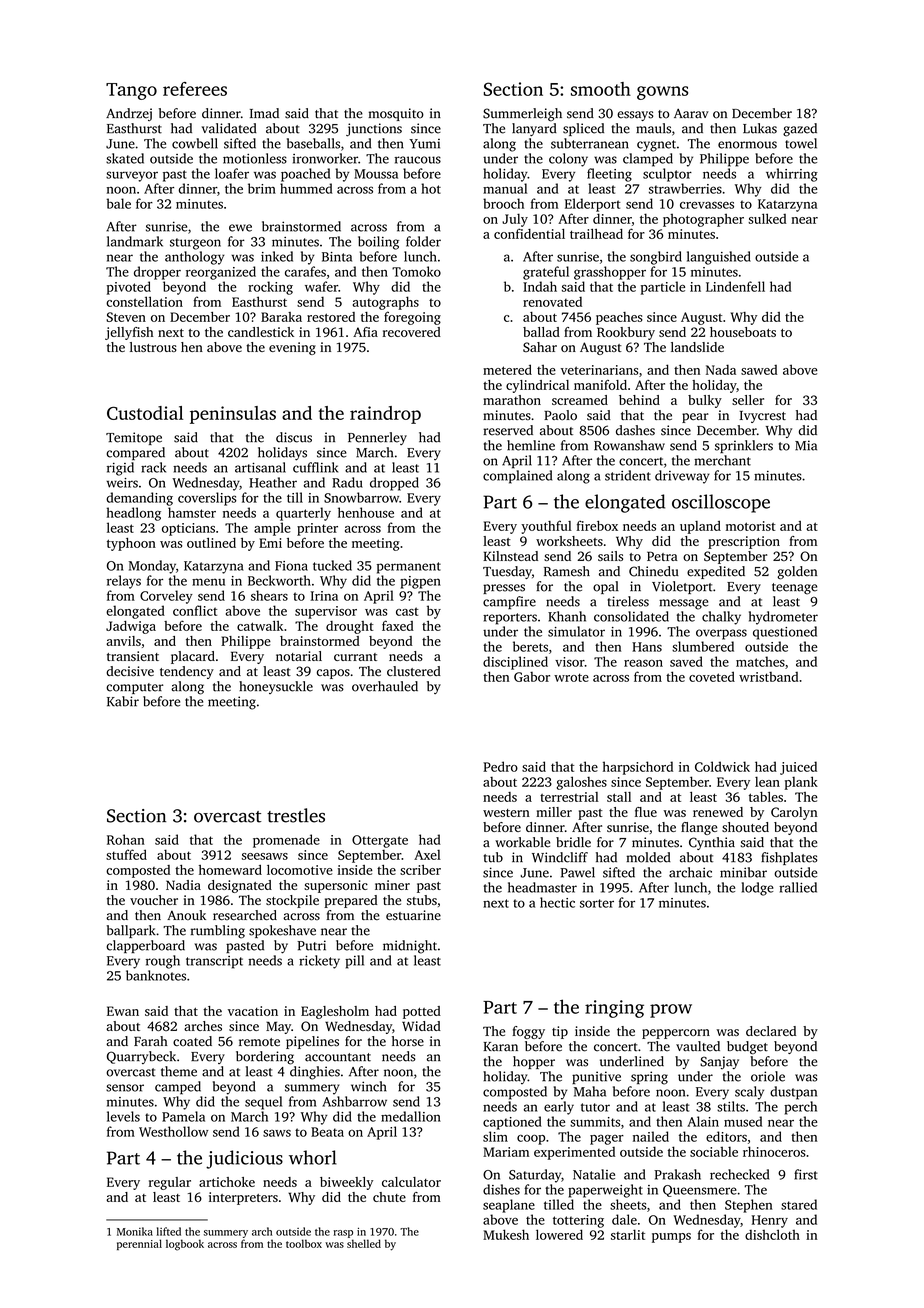 The width and height of the screenshot is (924, 1308). What do you see at coordinates (500, 766) in the screenshot?
I see `Pedro` at bounding box center [500, 766].
